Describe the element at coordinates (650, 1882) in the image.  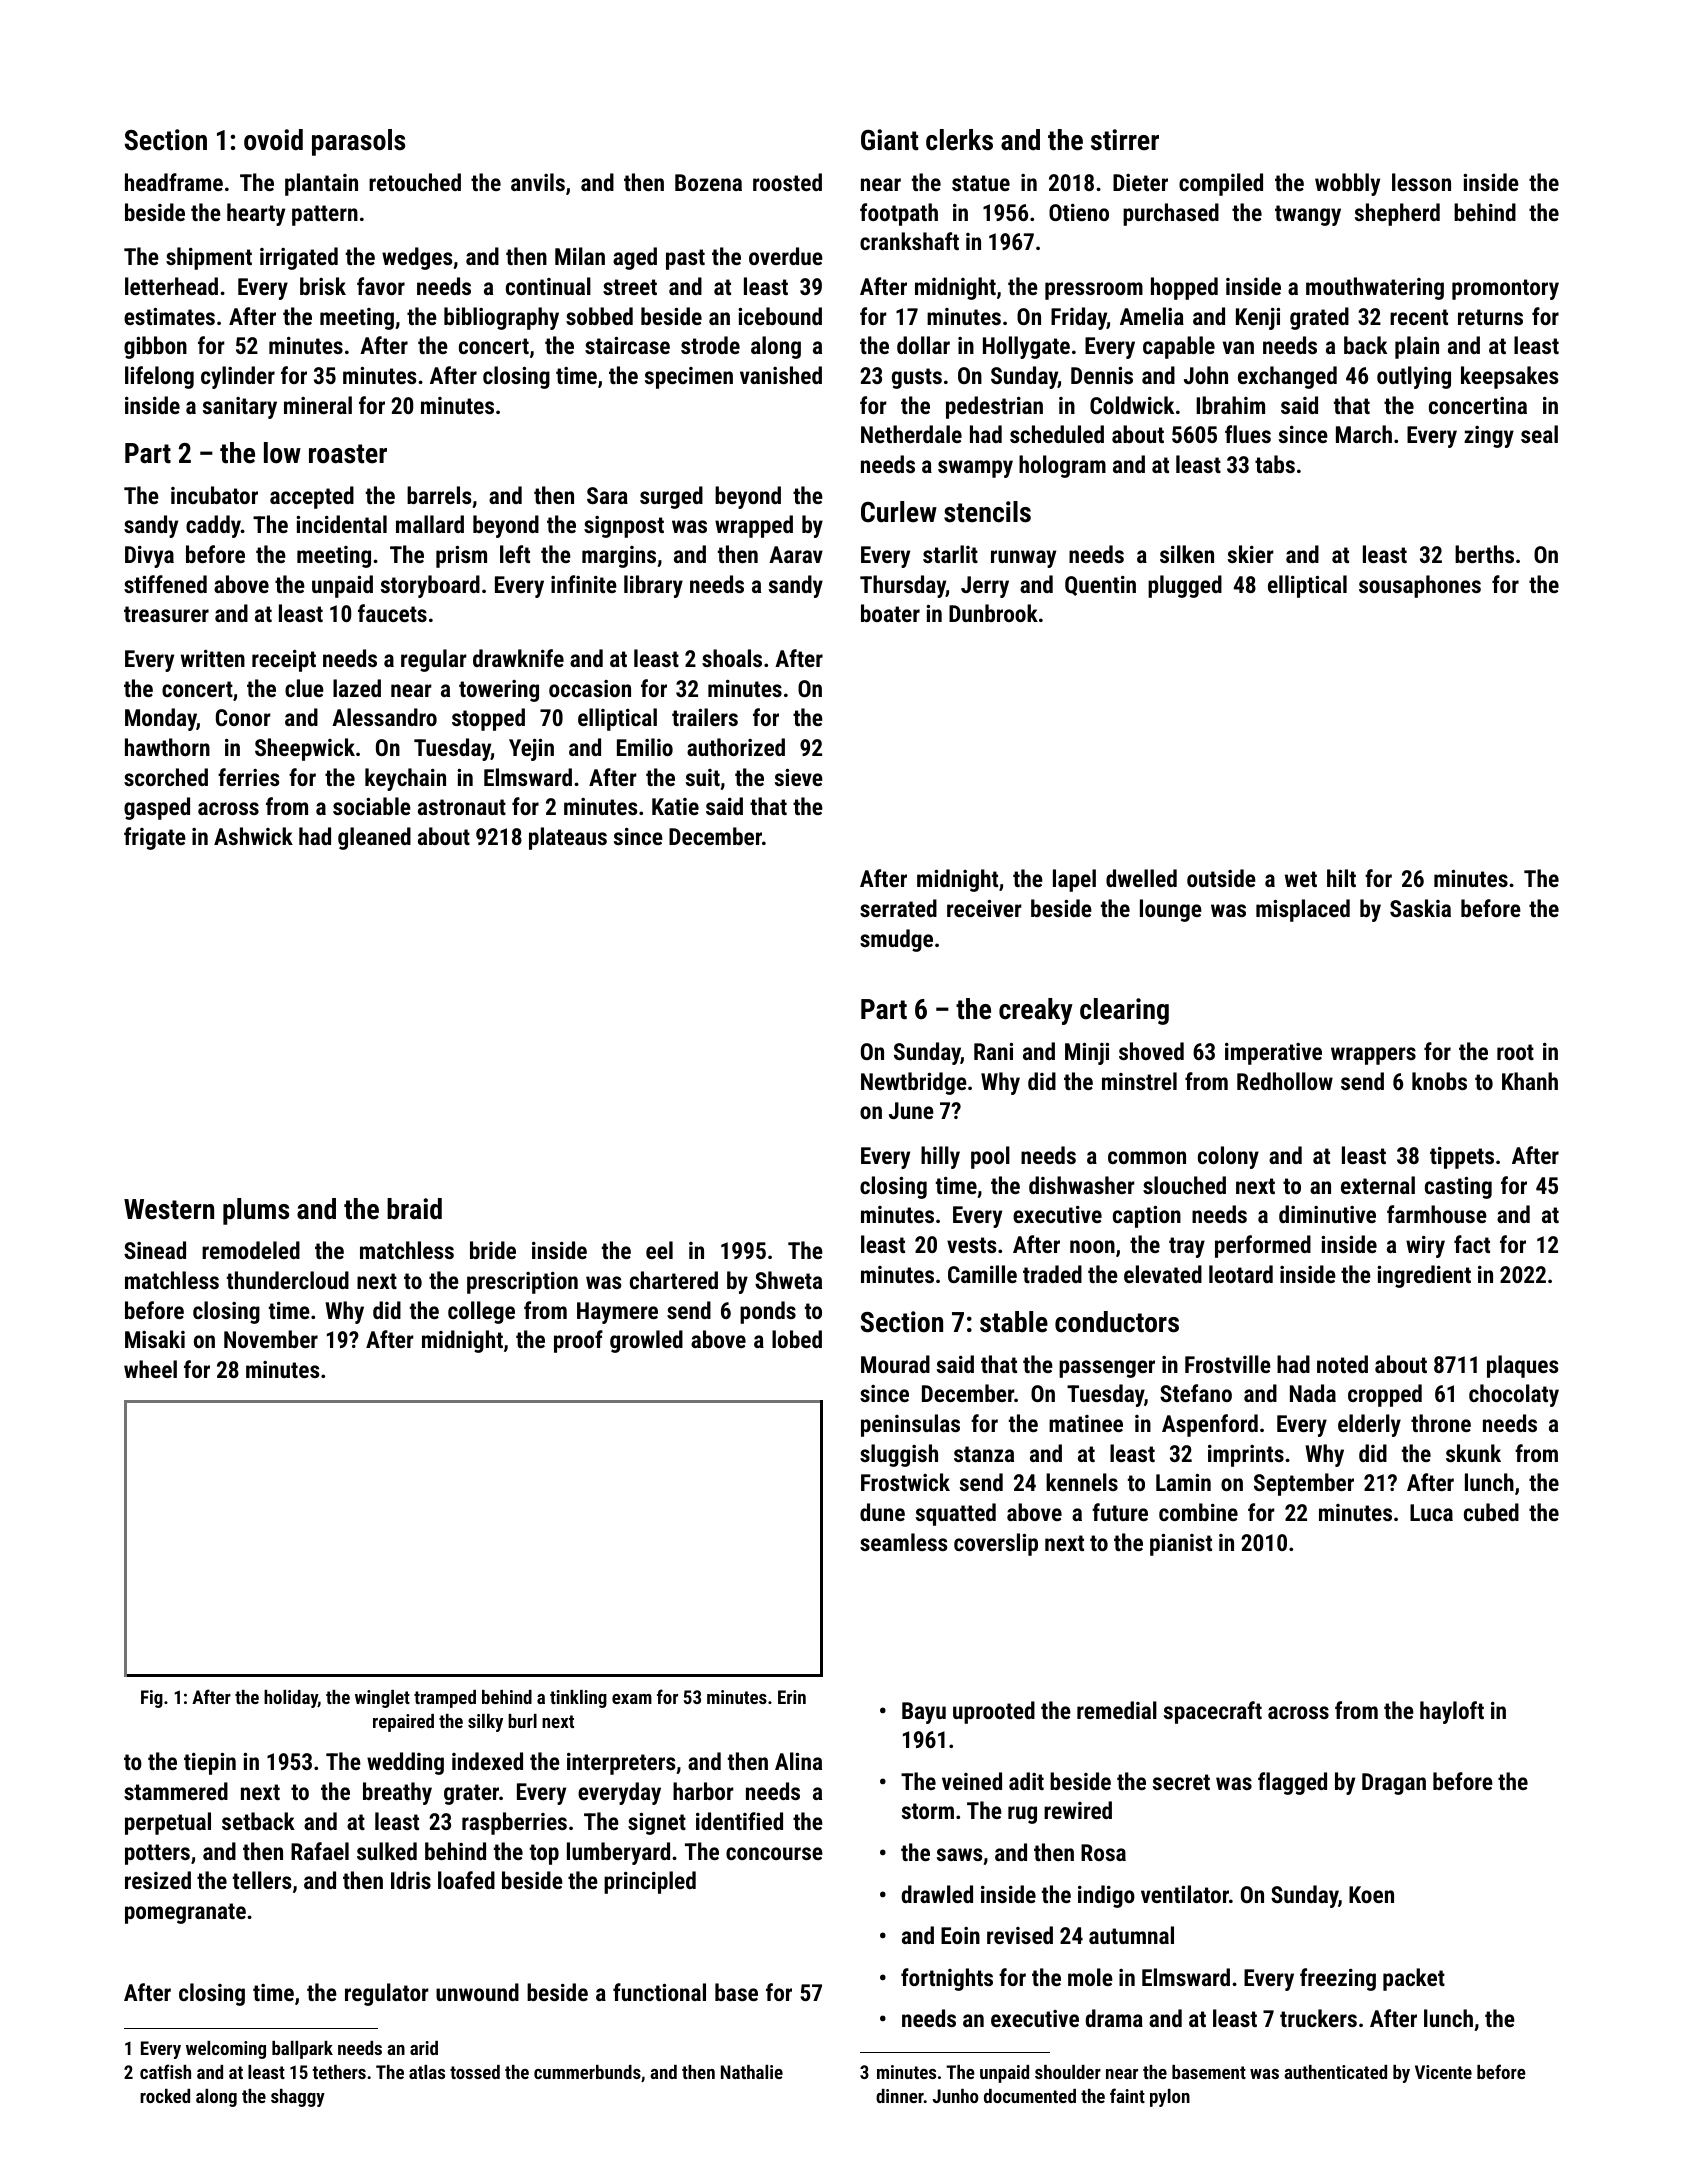
I see `principled` at that location.
